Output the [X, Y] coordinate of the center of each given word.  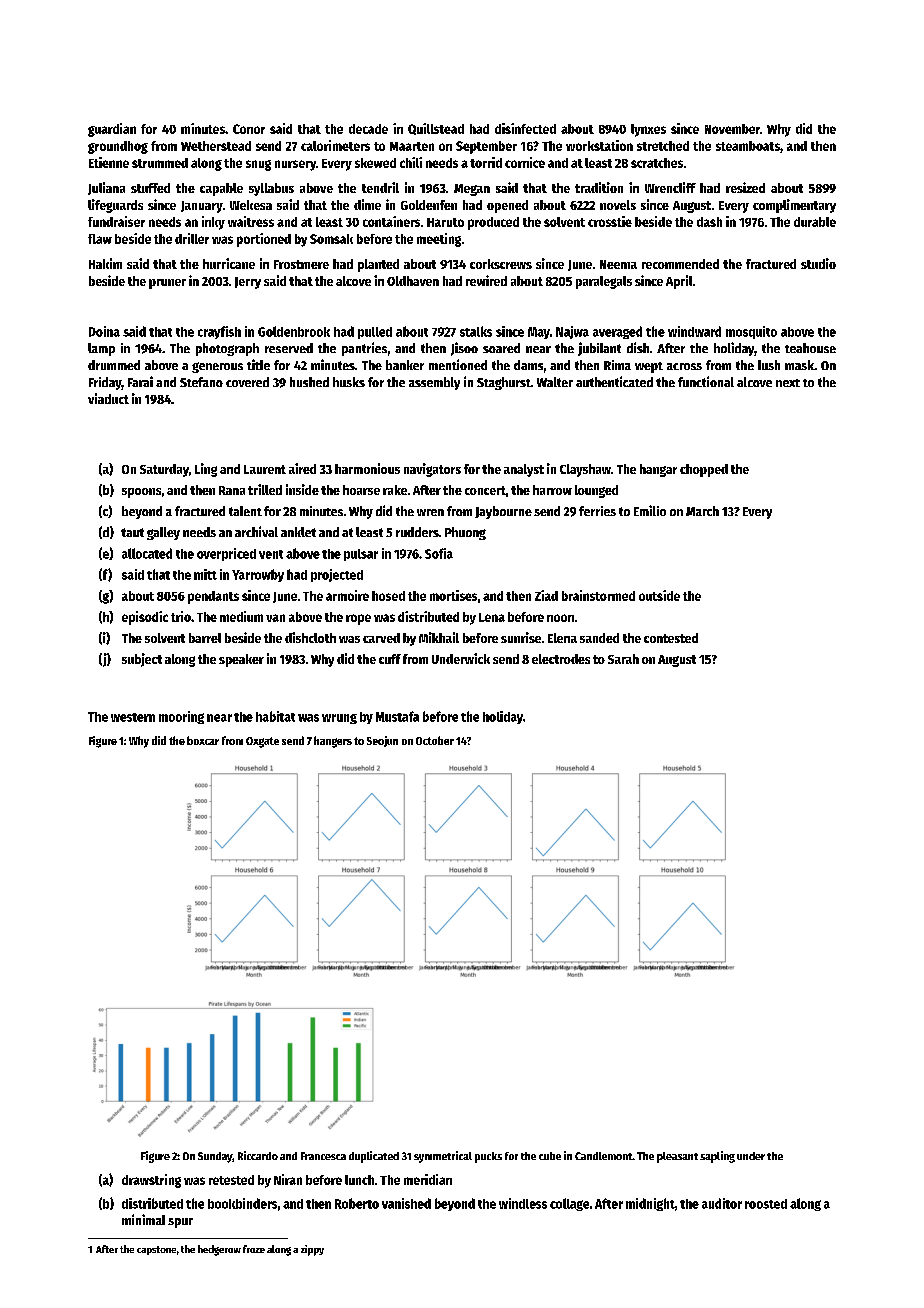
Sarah [623, 659]
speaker [241, 660]
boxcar [203, 740]
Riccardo [258, 1155]
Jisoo [464, 349]
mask [799, 365]
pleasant [677, 1157]
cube [550, 1156]
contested [671, 638]
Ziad [546, 595]
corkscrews [501, 264]
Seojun [382, 741]
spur [180, 1223]
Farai [140, 381]
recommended [680, 264]
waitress [251, 221]
